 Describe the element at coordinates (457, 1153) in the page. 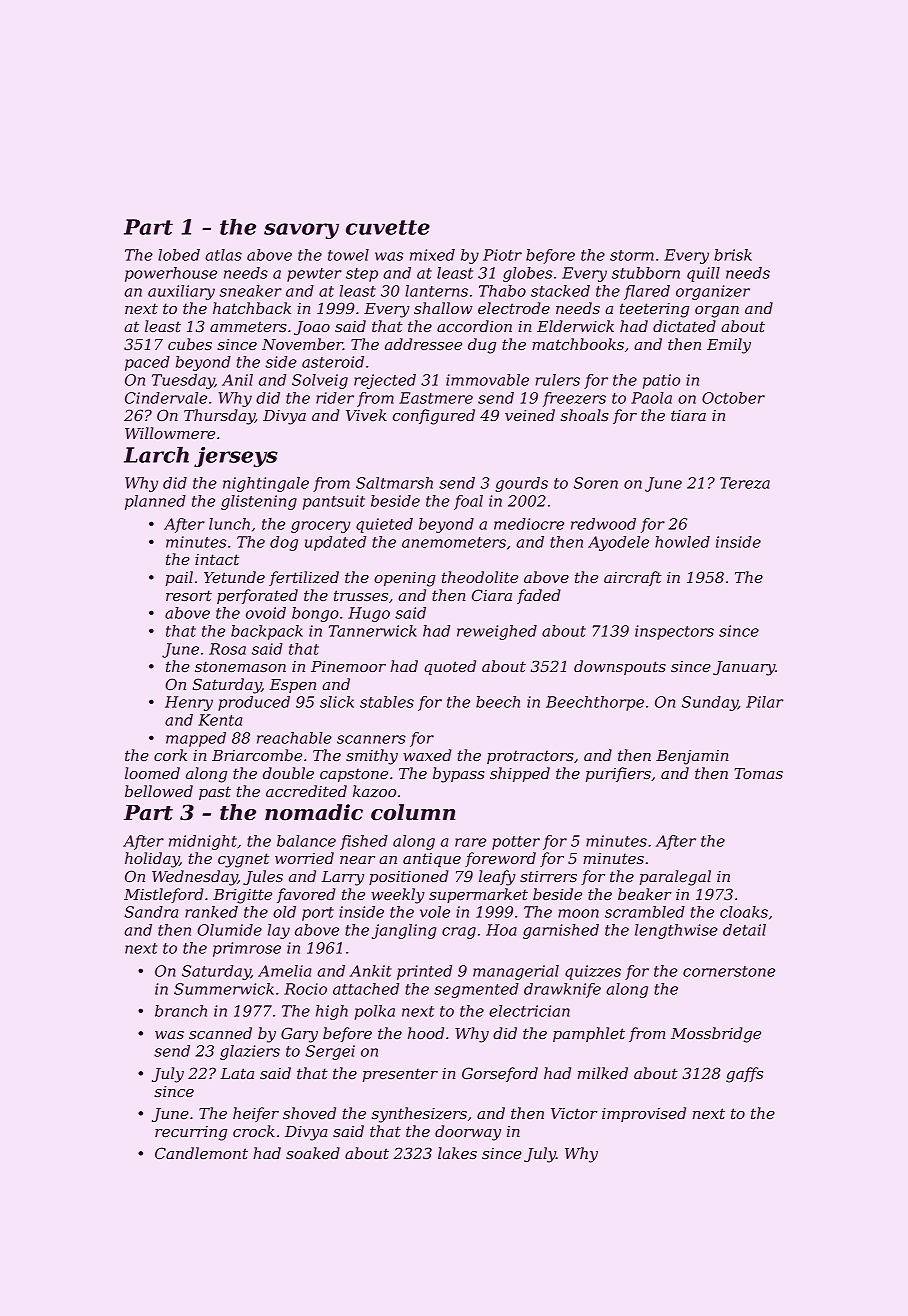

I see `lakes` at that location.
